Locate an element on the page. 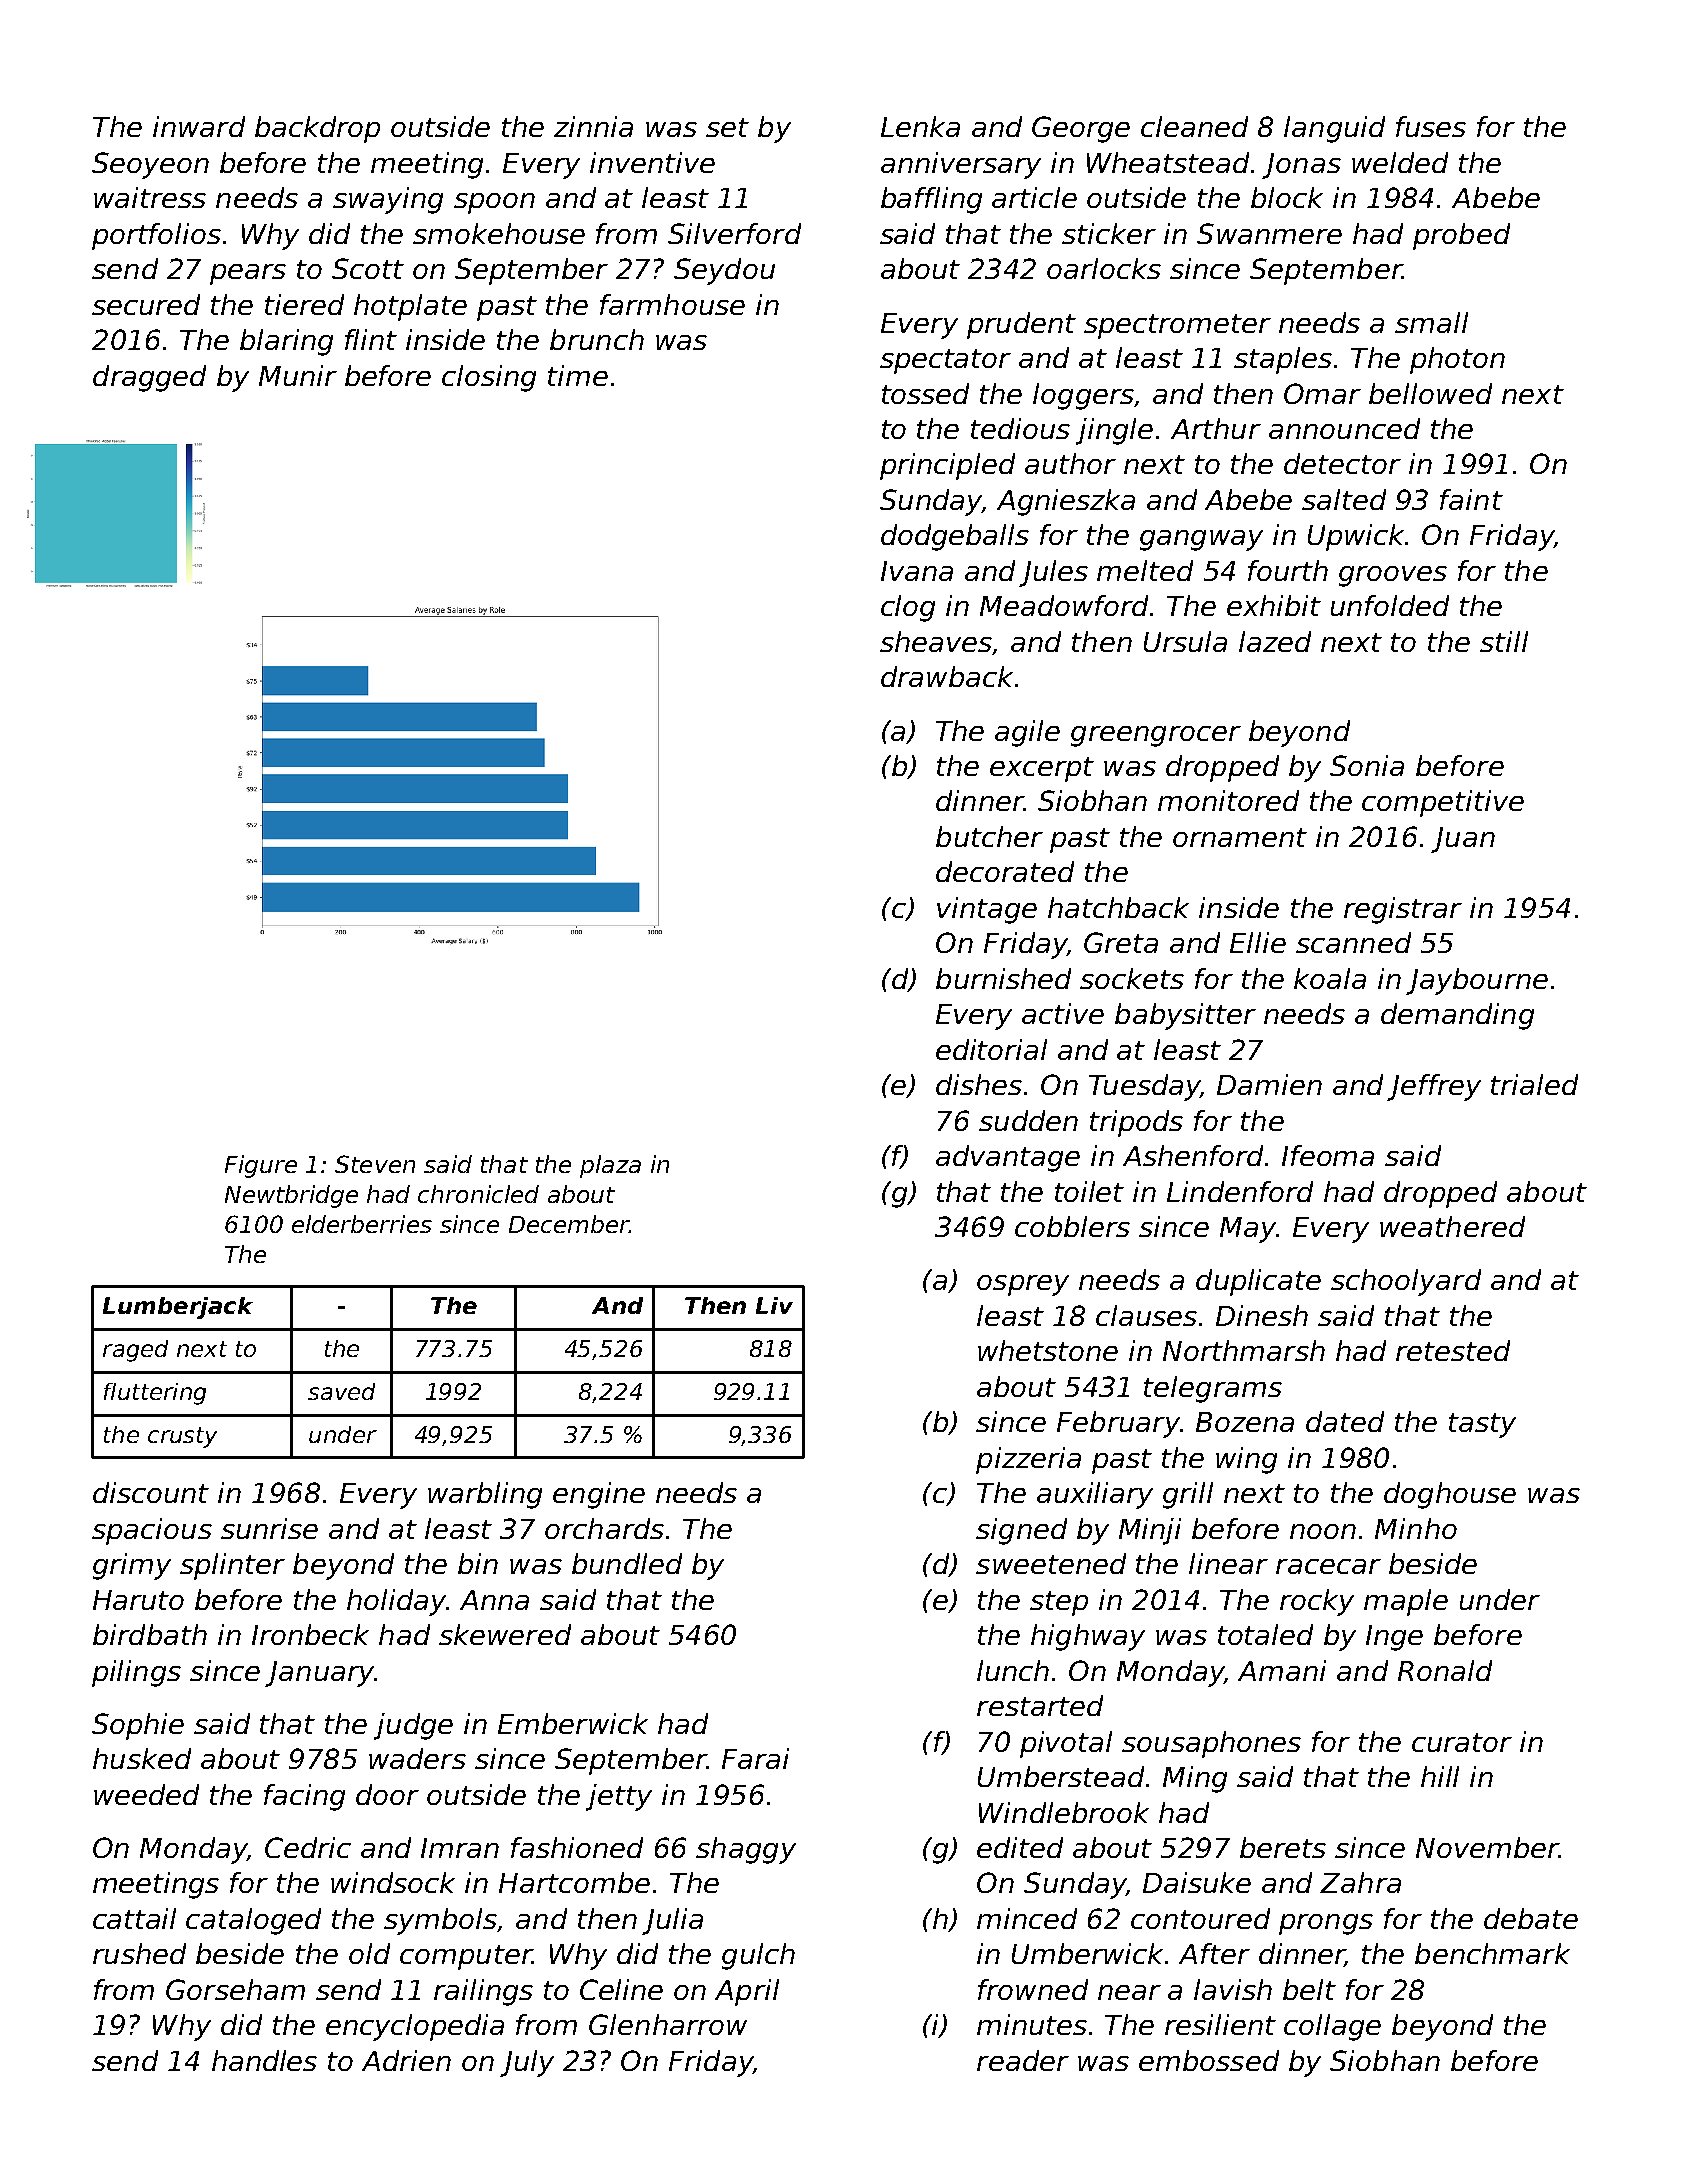  time is located at coordinates (578, 375).
